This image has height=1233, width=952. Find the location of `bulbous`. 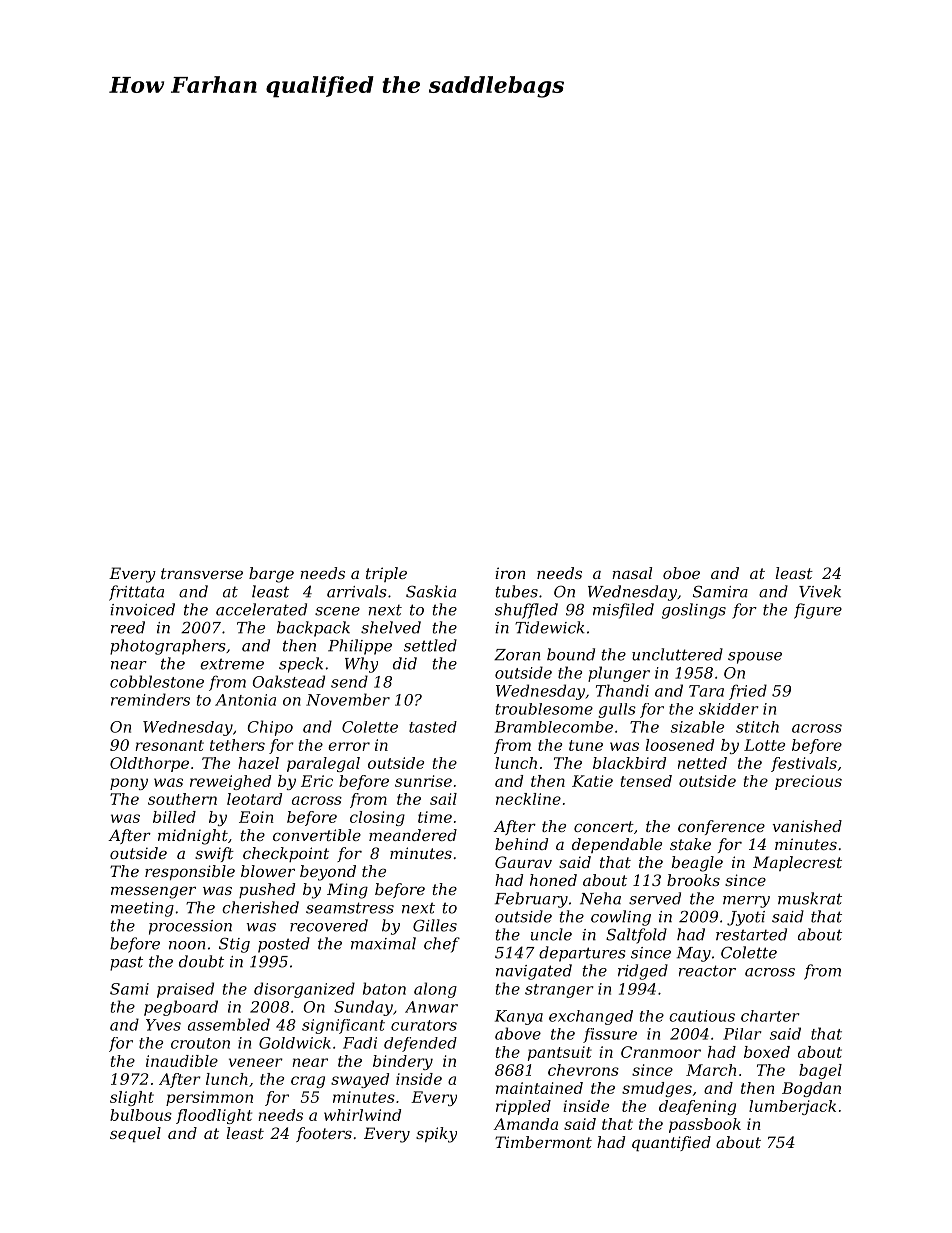

bulbous is located at coordinates (141, 1115).
